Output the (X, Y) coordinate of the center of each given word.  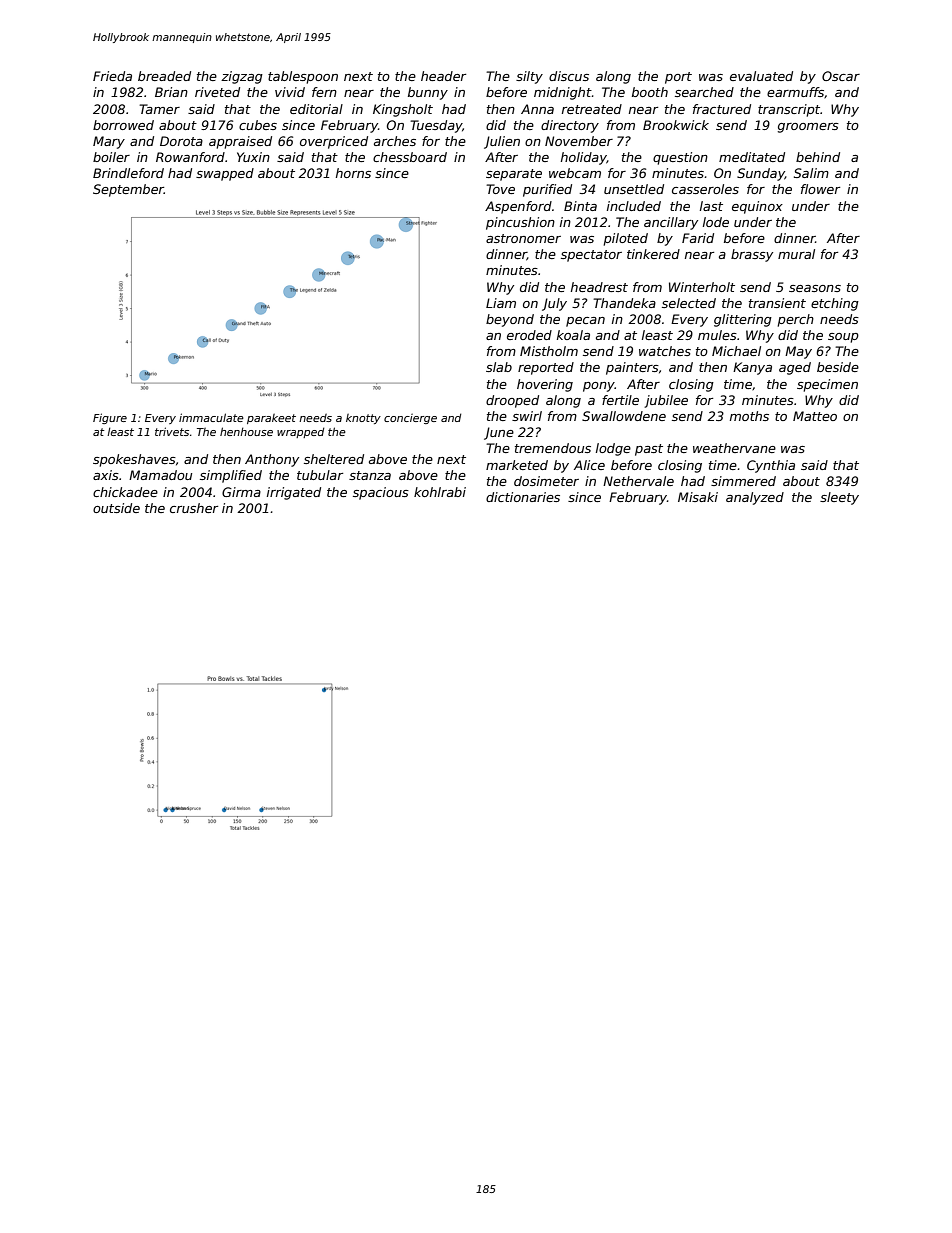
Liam (501, 303)
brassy (752, 255)
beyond (510, 320)
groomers (808, 128)
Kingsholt (403, 110)
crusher (194, 508)
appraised (240, 142)
